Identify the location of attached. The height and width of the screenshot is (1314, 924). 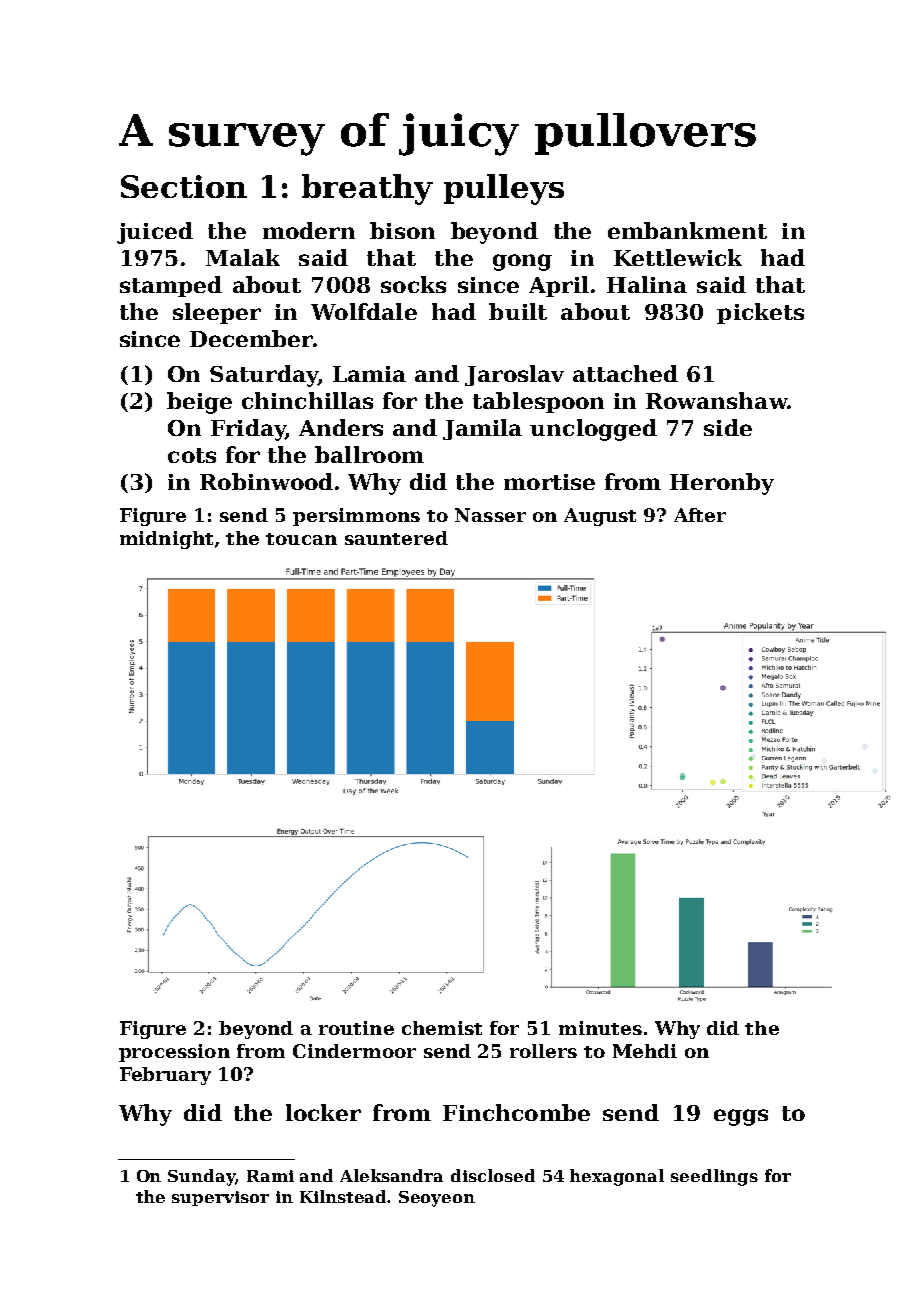
(625, 373).
